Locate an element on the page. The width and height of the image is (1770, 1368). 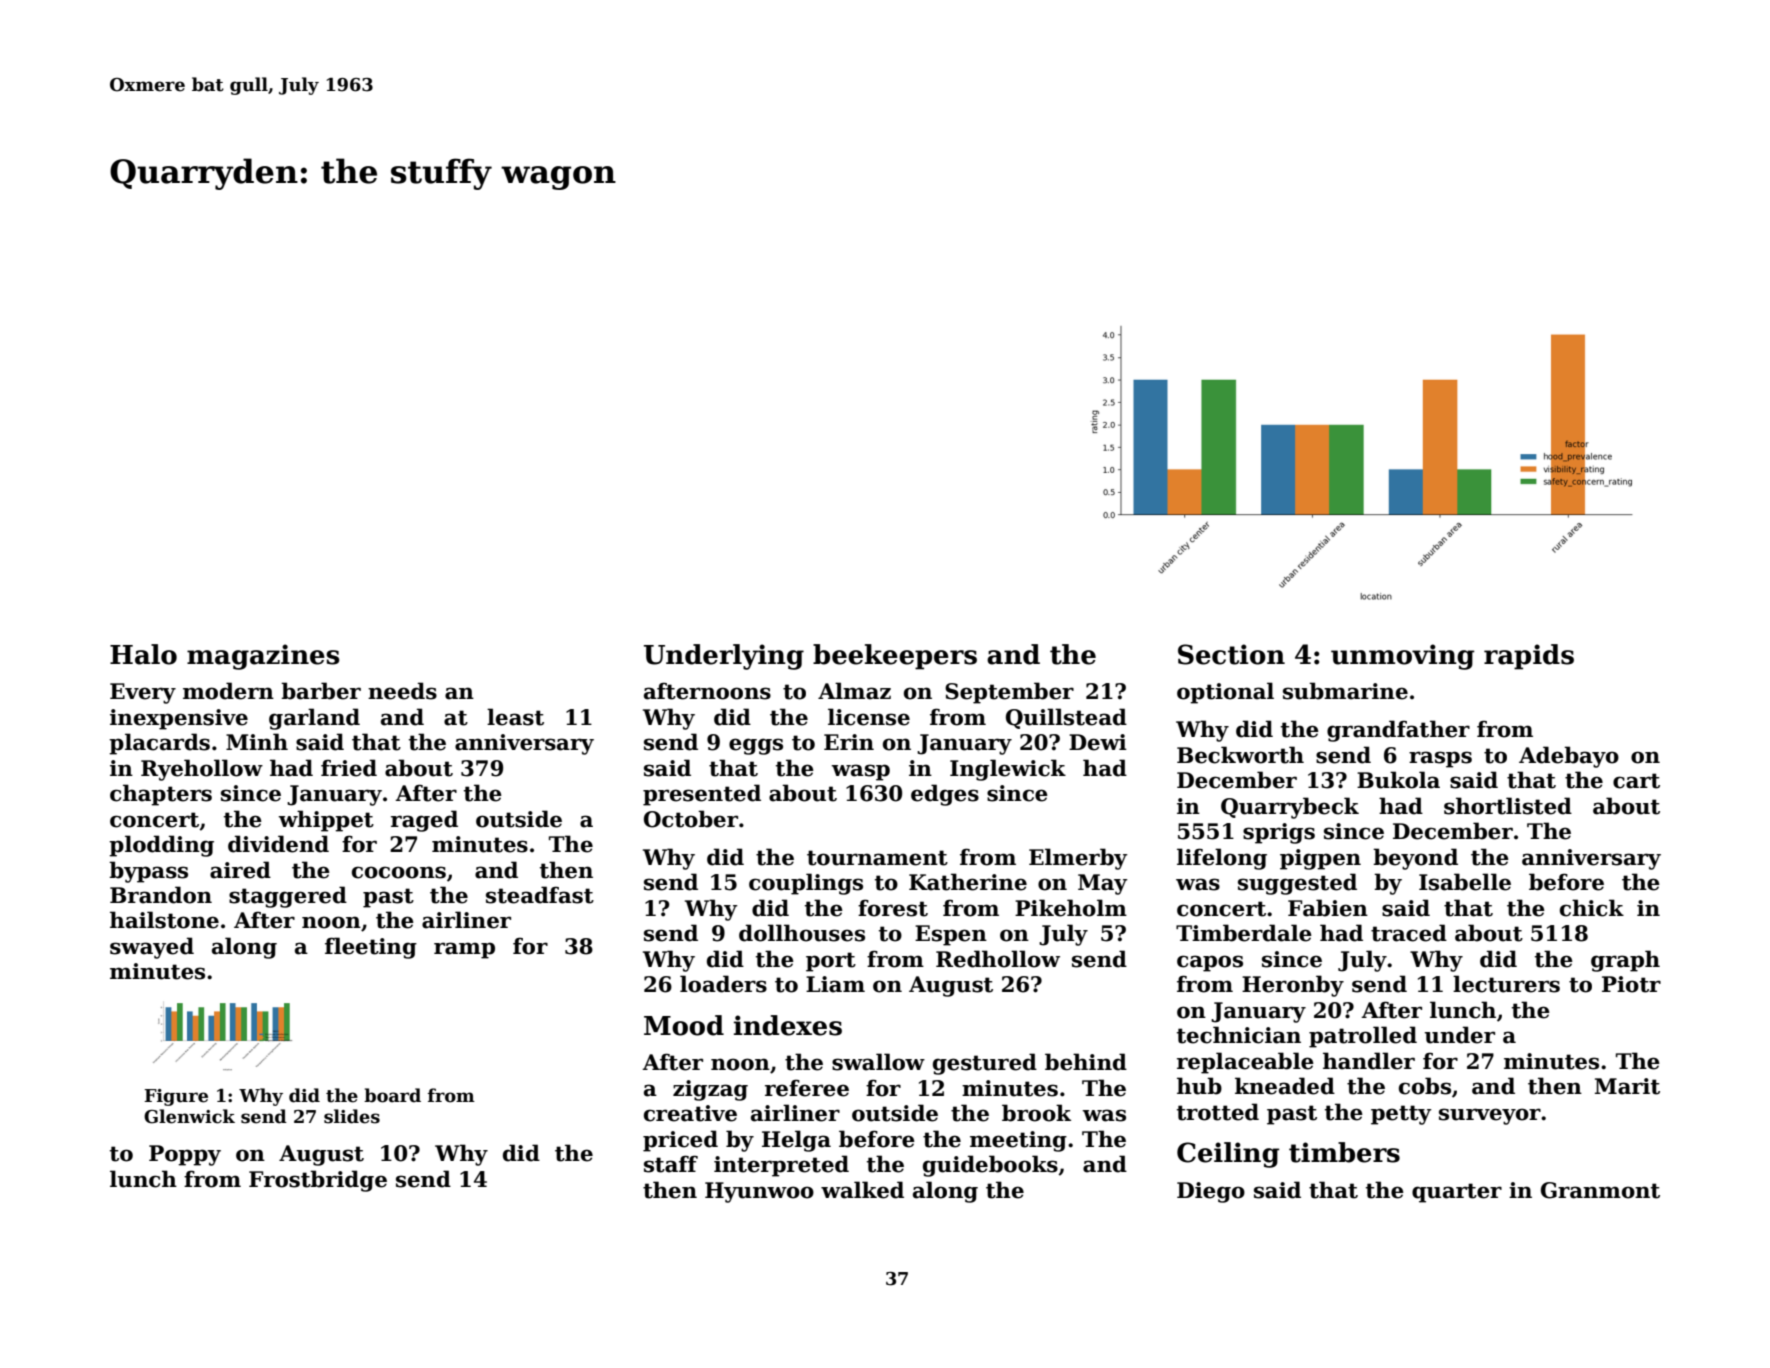
needs is located at coordinates (402, 691).
